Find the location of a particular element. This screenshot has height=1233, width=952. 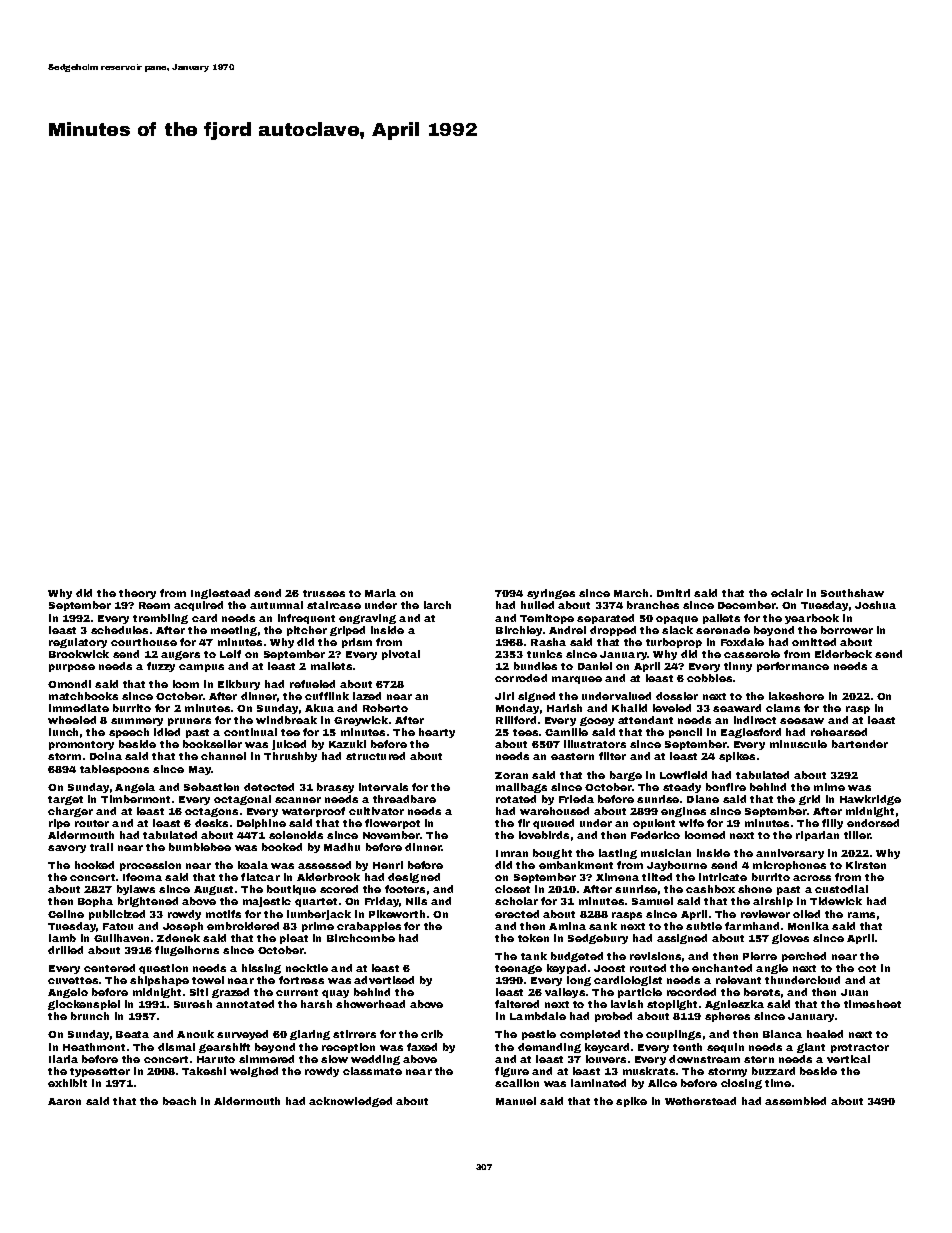

Aaron is located at coordinates (64, 1101).
